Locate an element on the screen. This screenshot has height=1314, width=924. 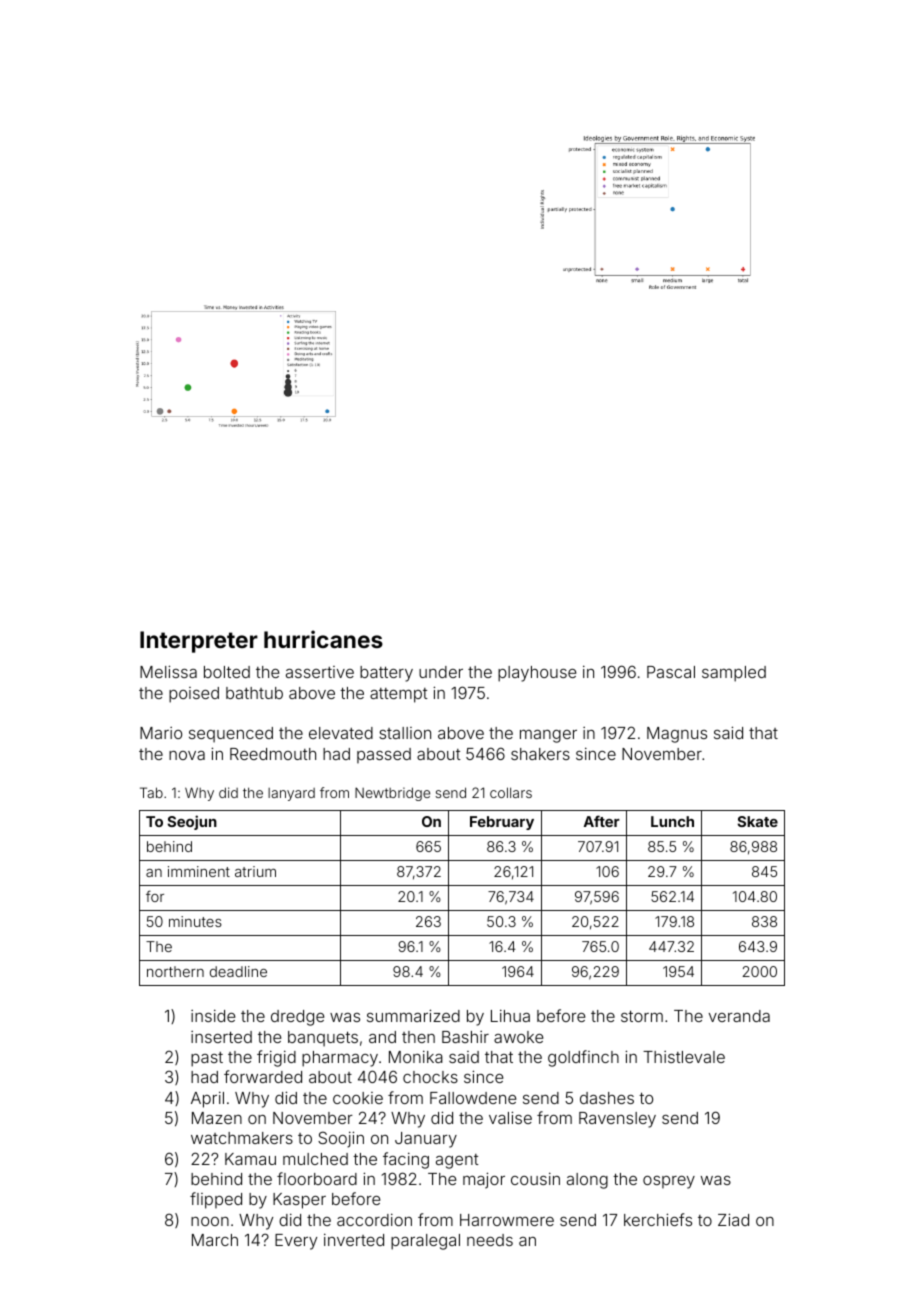
Thistlevale is located at coordinates (684, 1057).
